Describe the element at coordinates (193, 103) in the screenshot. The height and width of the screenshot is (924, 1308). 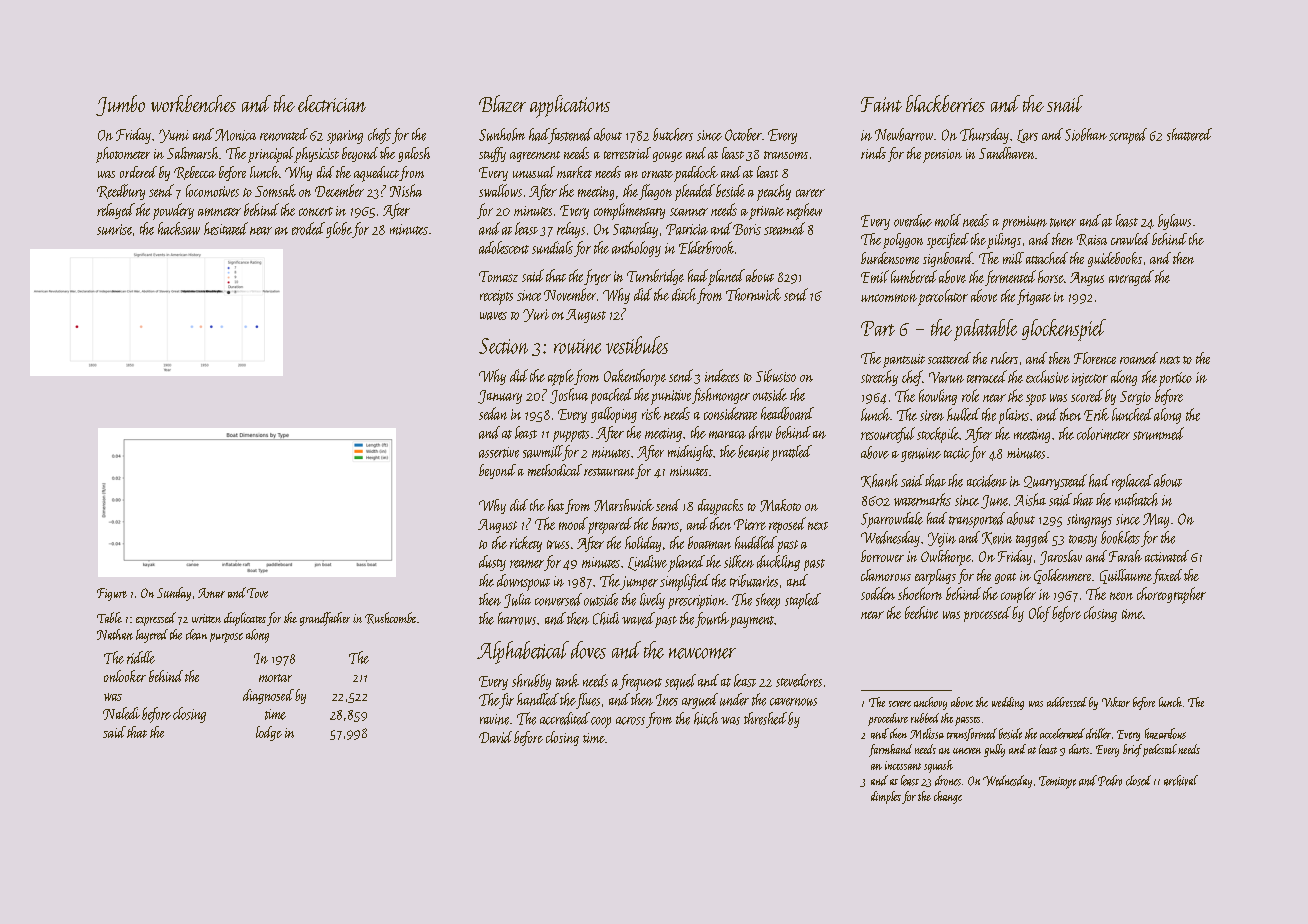
I see `workbenches` at that location.
